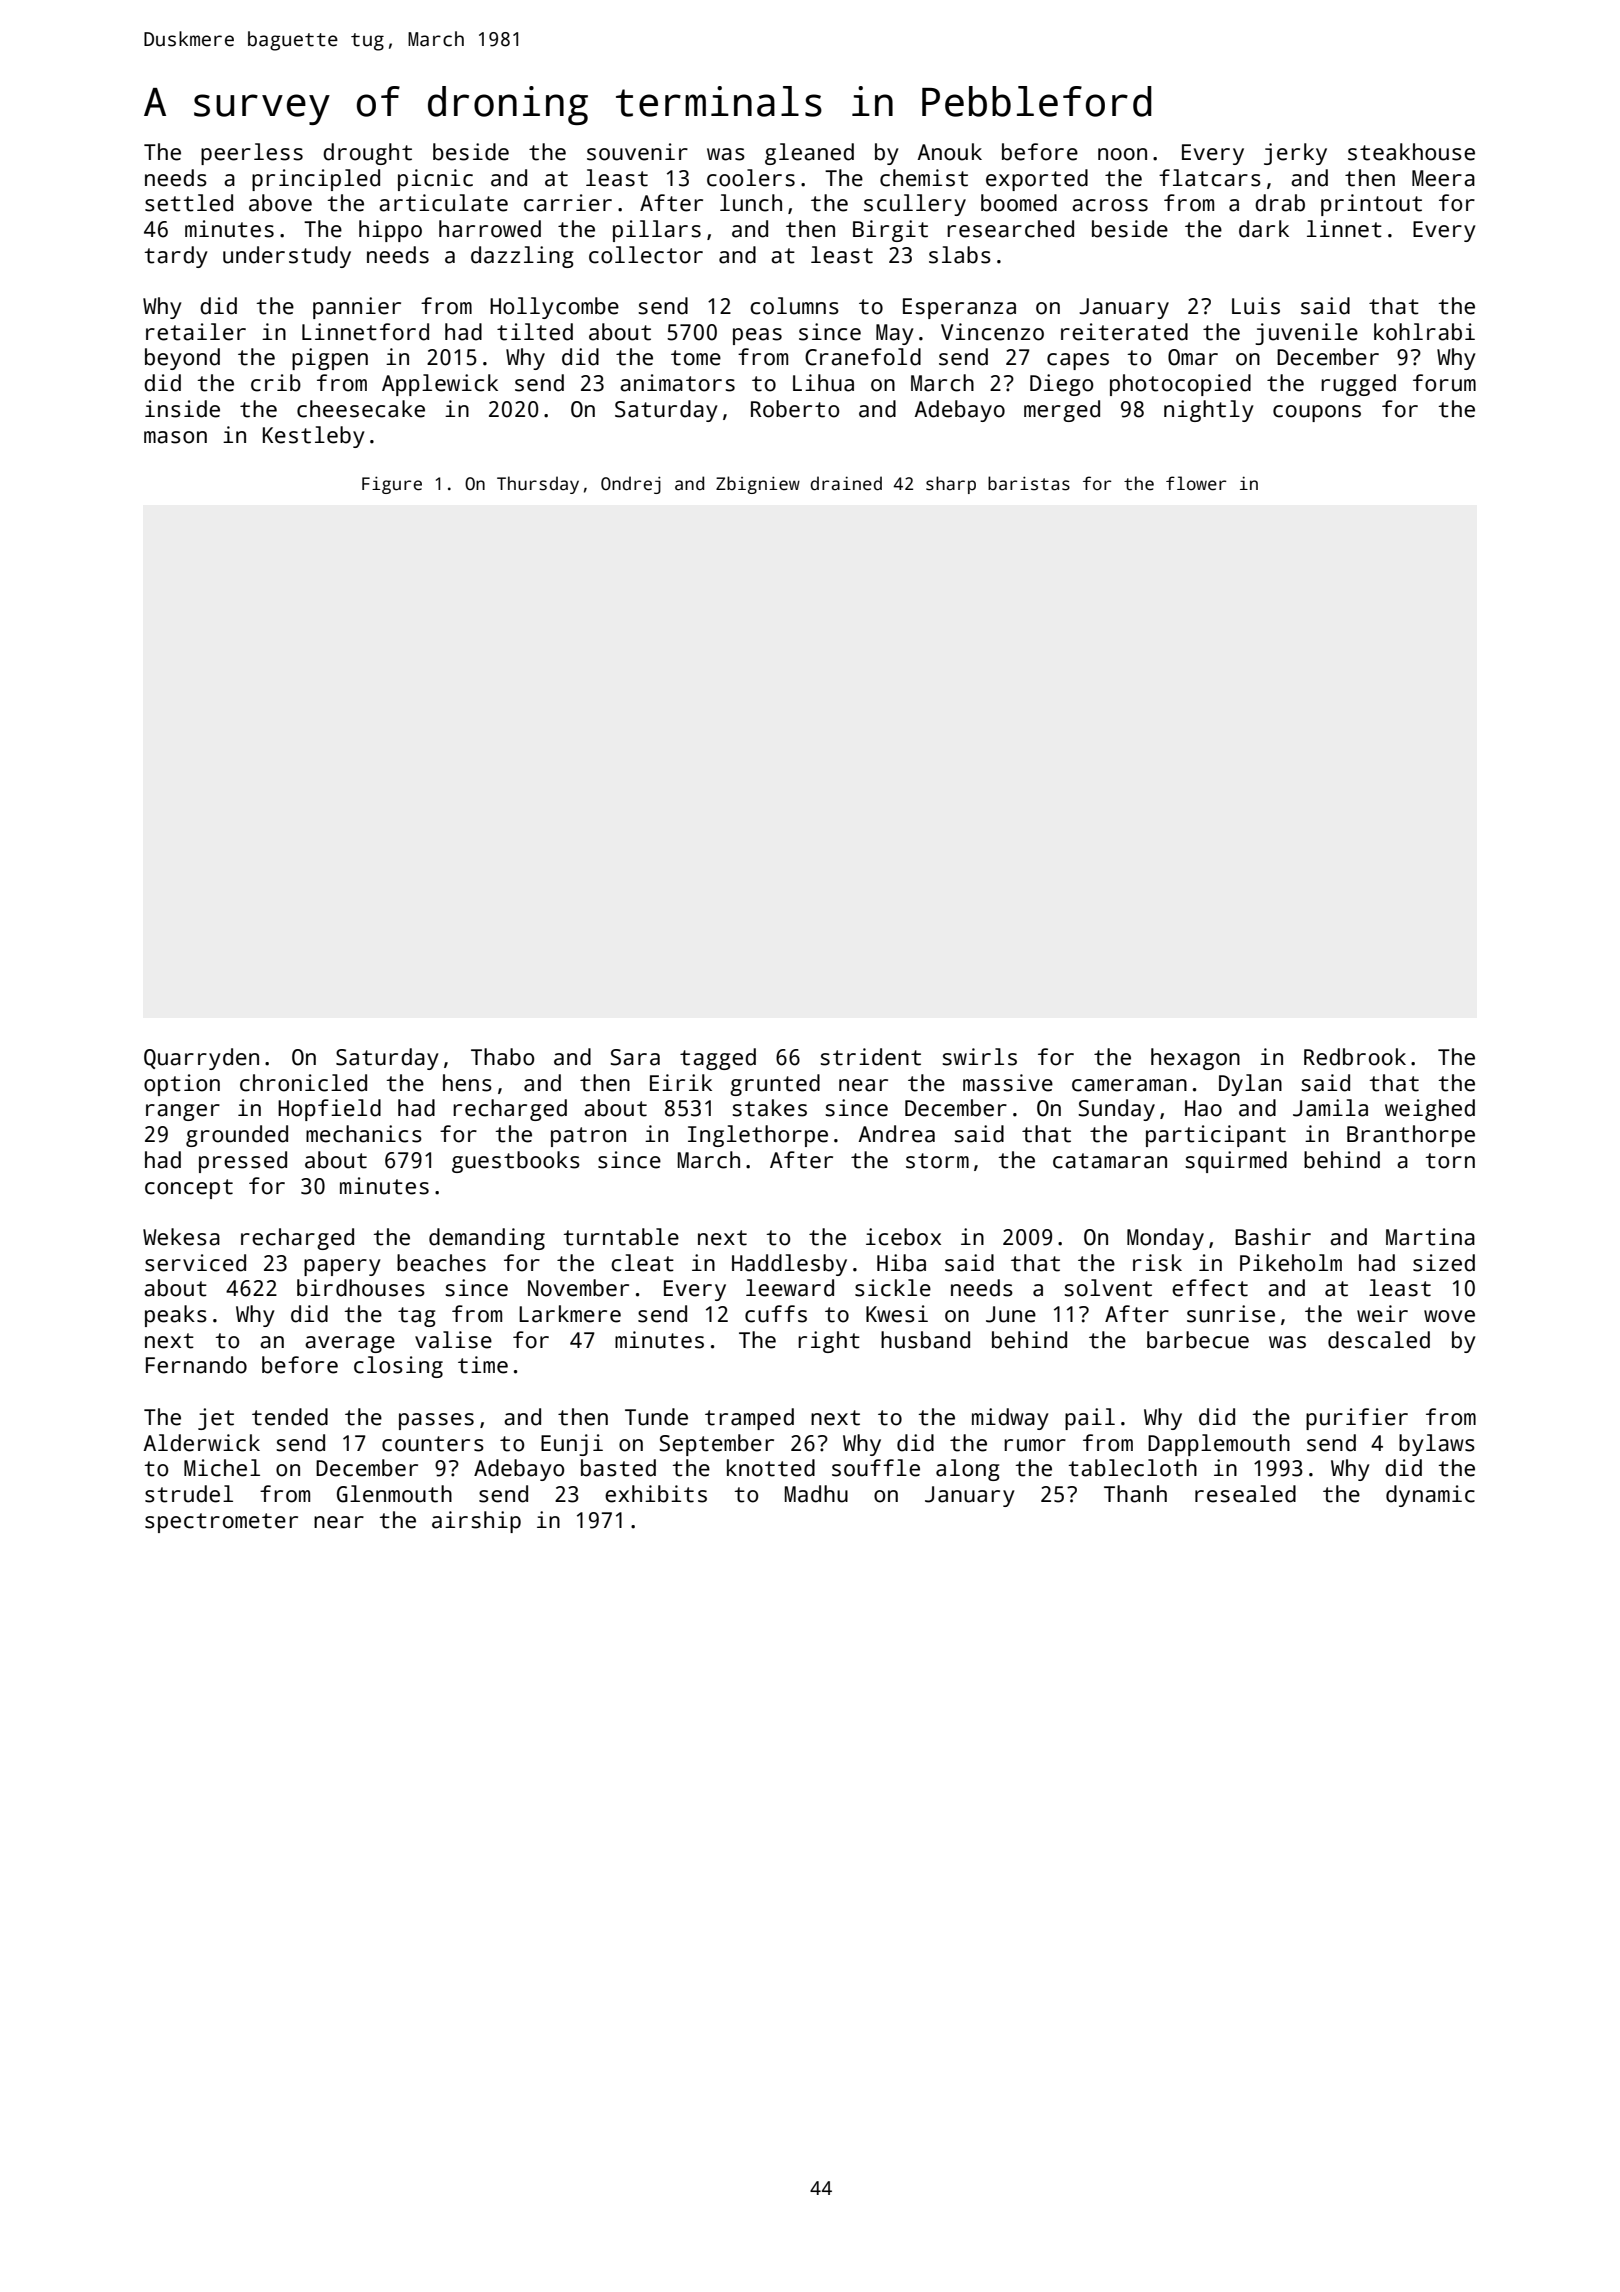 The height and width of the screenshot is (2292, 1620). What do you see at coordinates (1195, 1059) in the screenshot?
I see `hexagon` at bounding box center [1195, 1059].
